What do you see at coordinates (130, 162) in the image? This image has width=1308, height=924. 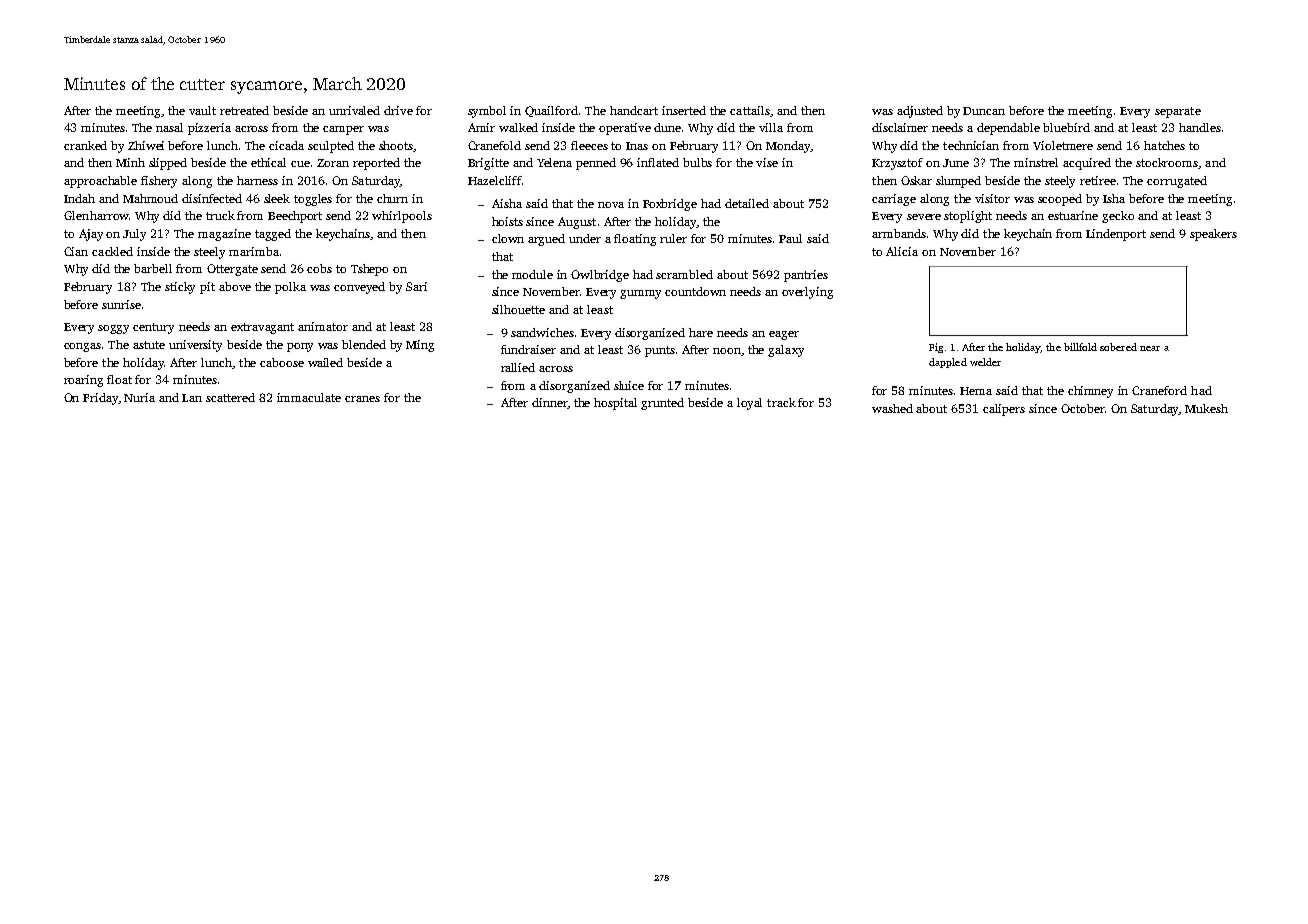 I see `Minh` at bounding box center [130, 162].
